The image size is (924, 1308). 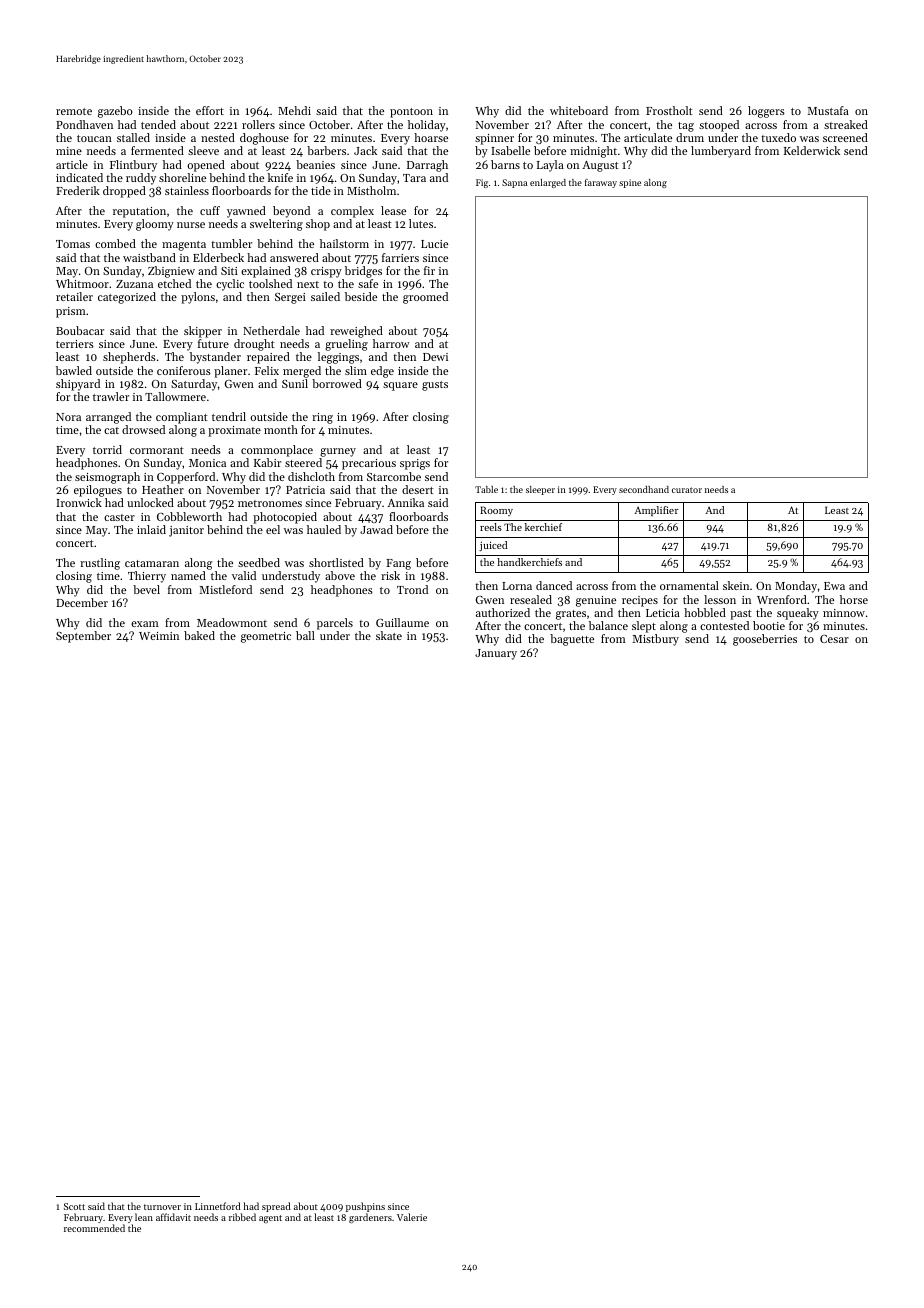 I want to click on Valerie, so click(x=412, y=1217).
